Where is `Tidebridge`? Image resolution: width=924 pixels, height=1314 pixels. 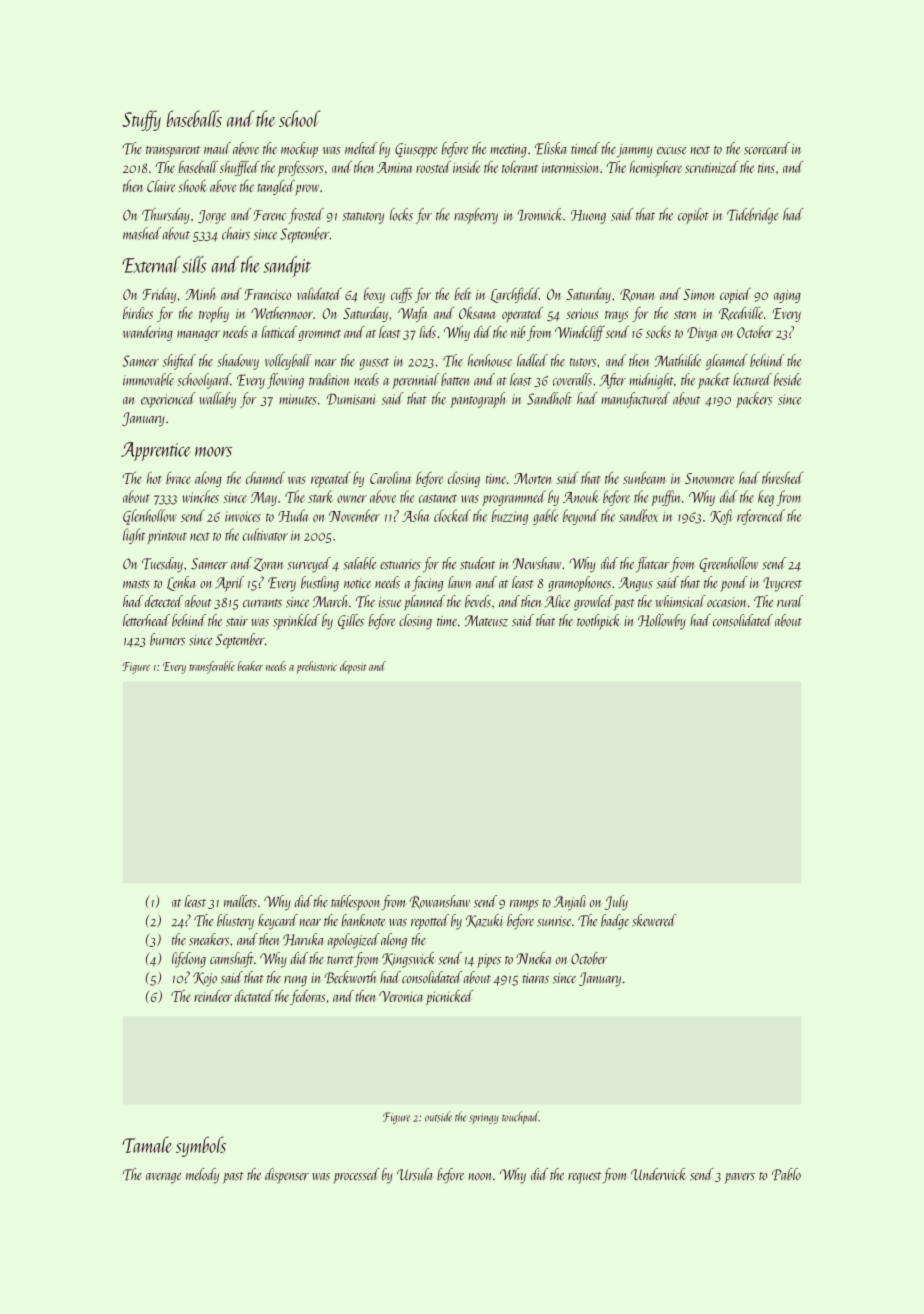
Tidebridge is located at coordinates (752, 216).
